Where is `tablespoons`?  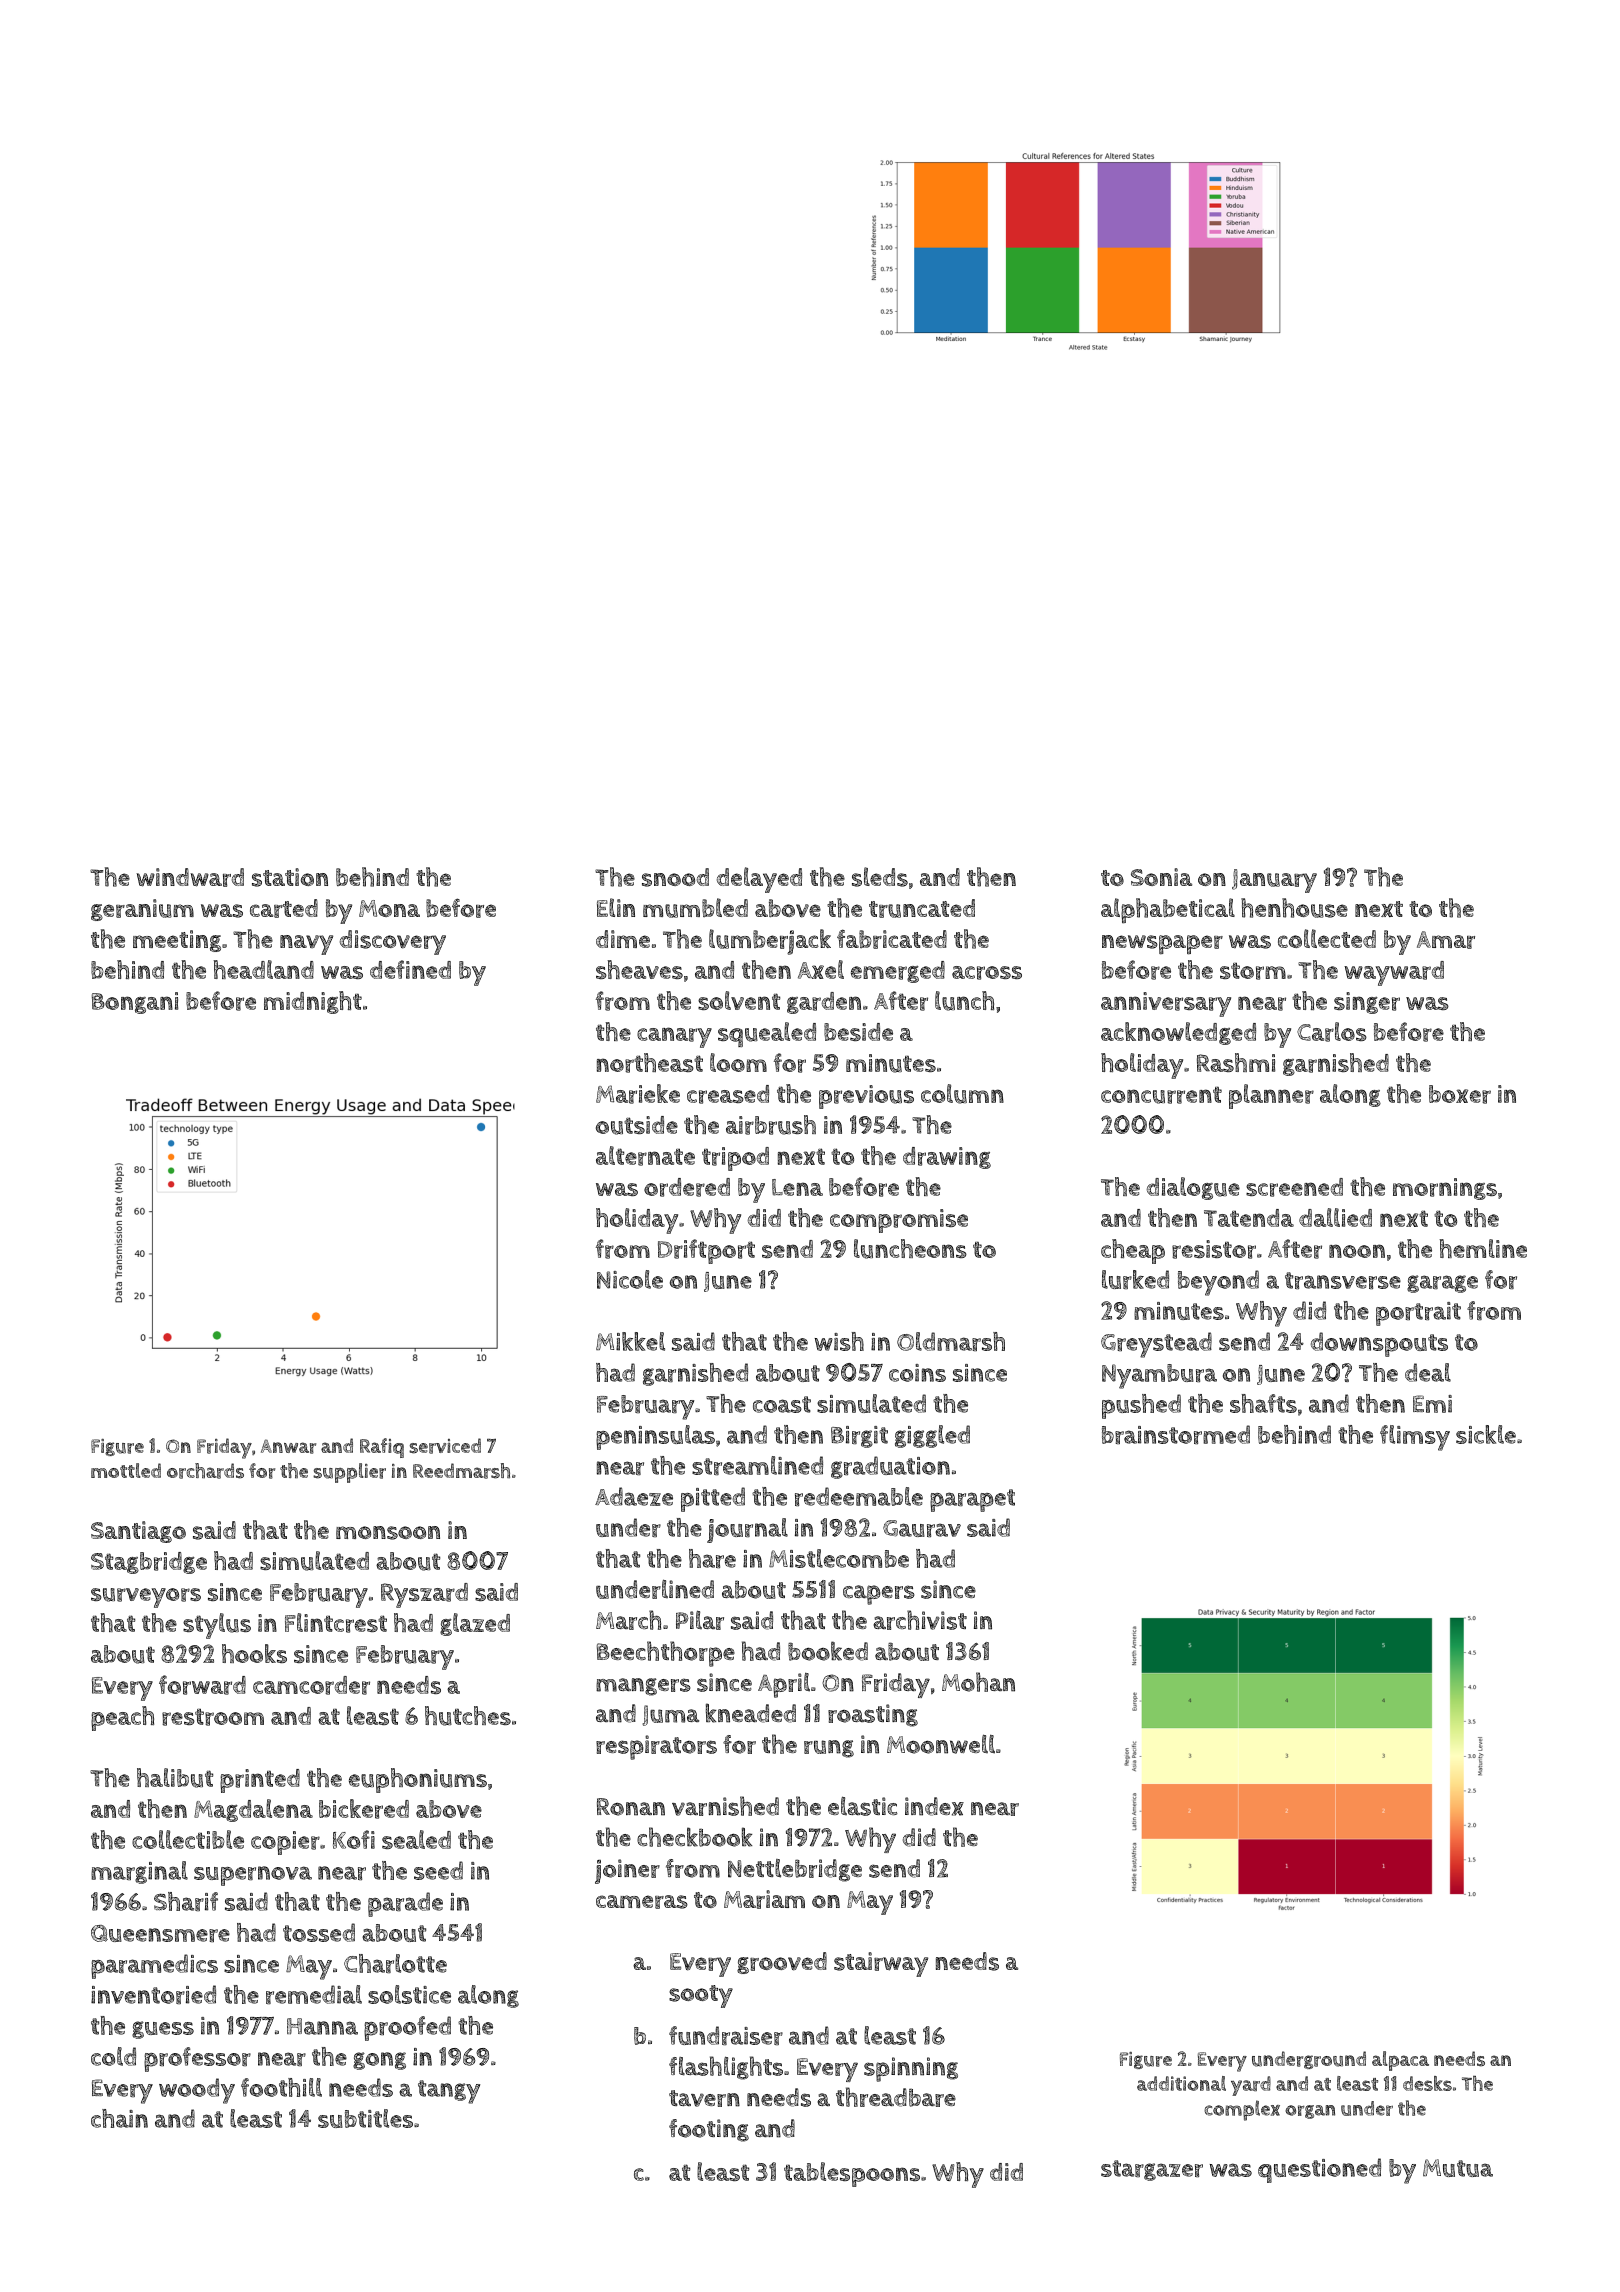 tablespoons is located at coordinates (852, 2174).
